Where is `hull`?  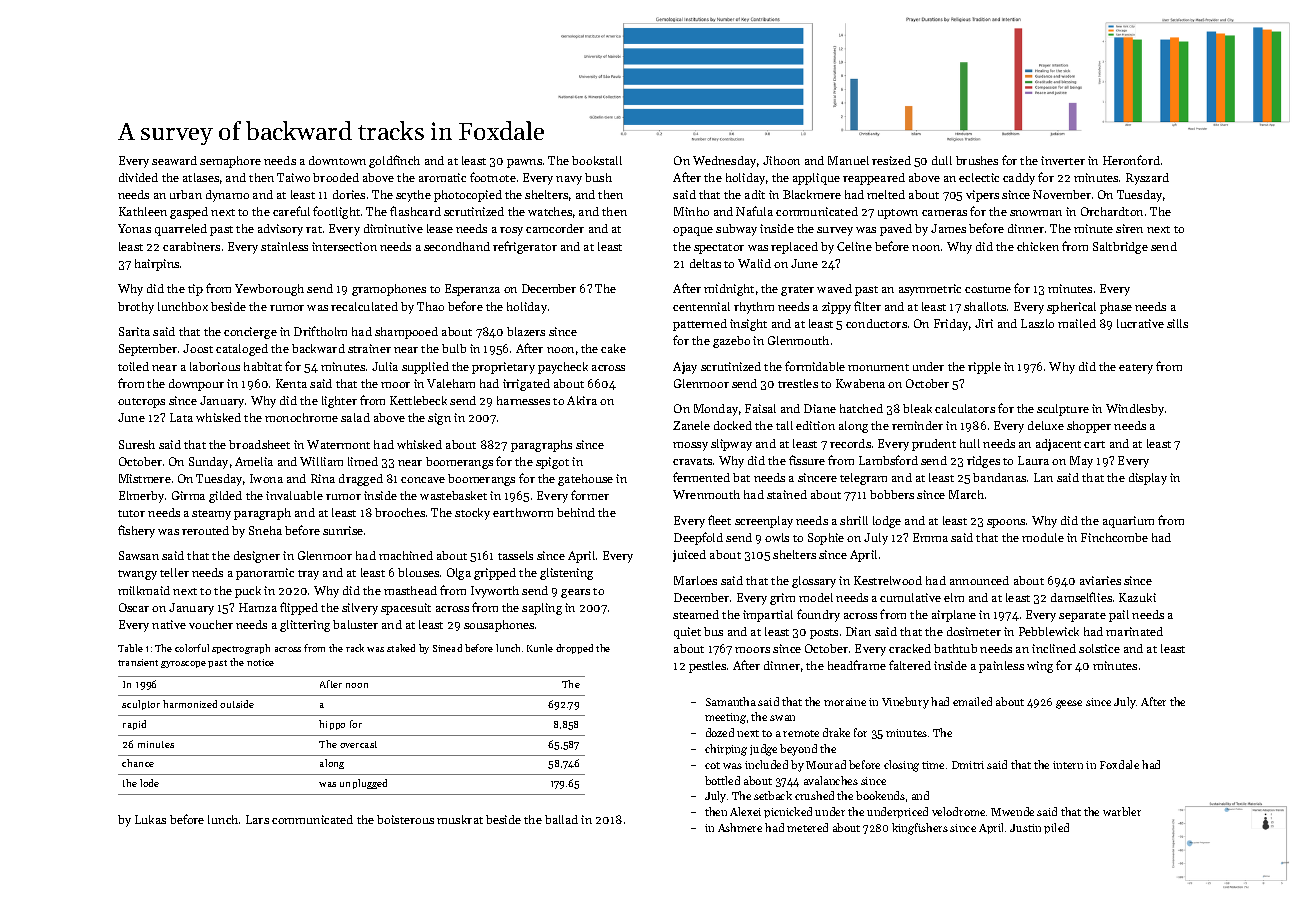 hull is located at coordinates (970, 443).
